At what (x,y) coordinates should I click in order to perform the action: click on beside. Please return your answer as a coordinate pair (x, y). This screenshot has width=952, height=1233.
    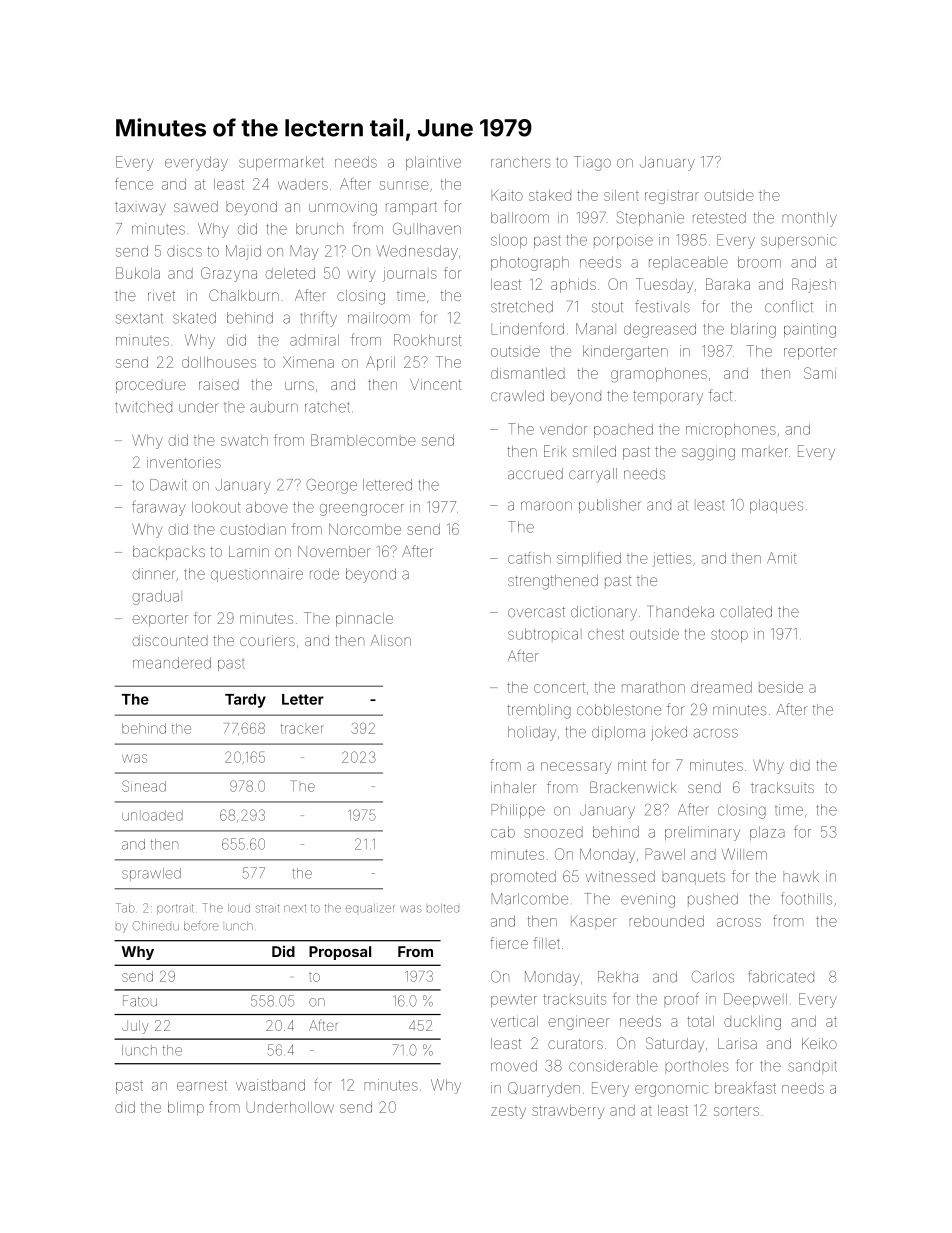
    Looking at the image, I should click on (781, 687).
